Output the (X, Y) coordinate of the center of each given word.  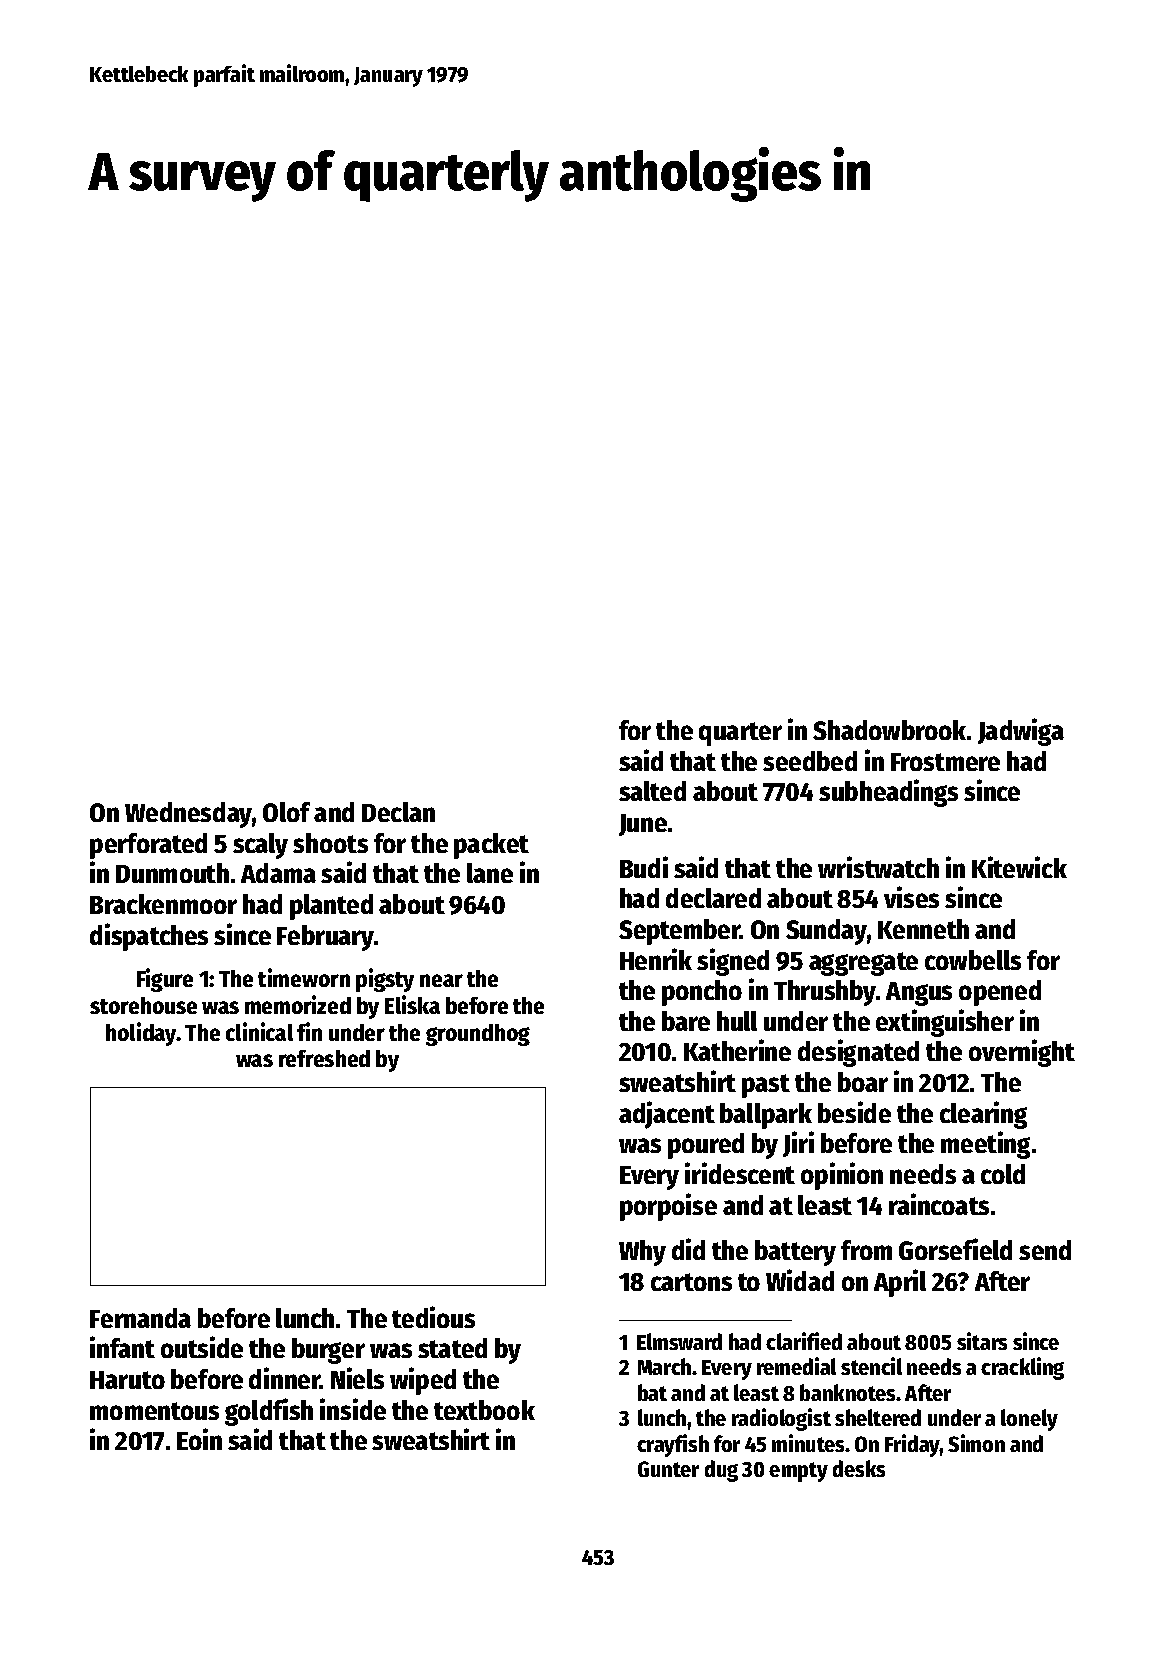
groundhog (478, 1035)
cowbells (973, 960)
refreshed (324, 1058)
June (643, 825)
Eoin (199, 1439)
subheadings (888, 793)
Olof (286, 812)
